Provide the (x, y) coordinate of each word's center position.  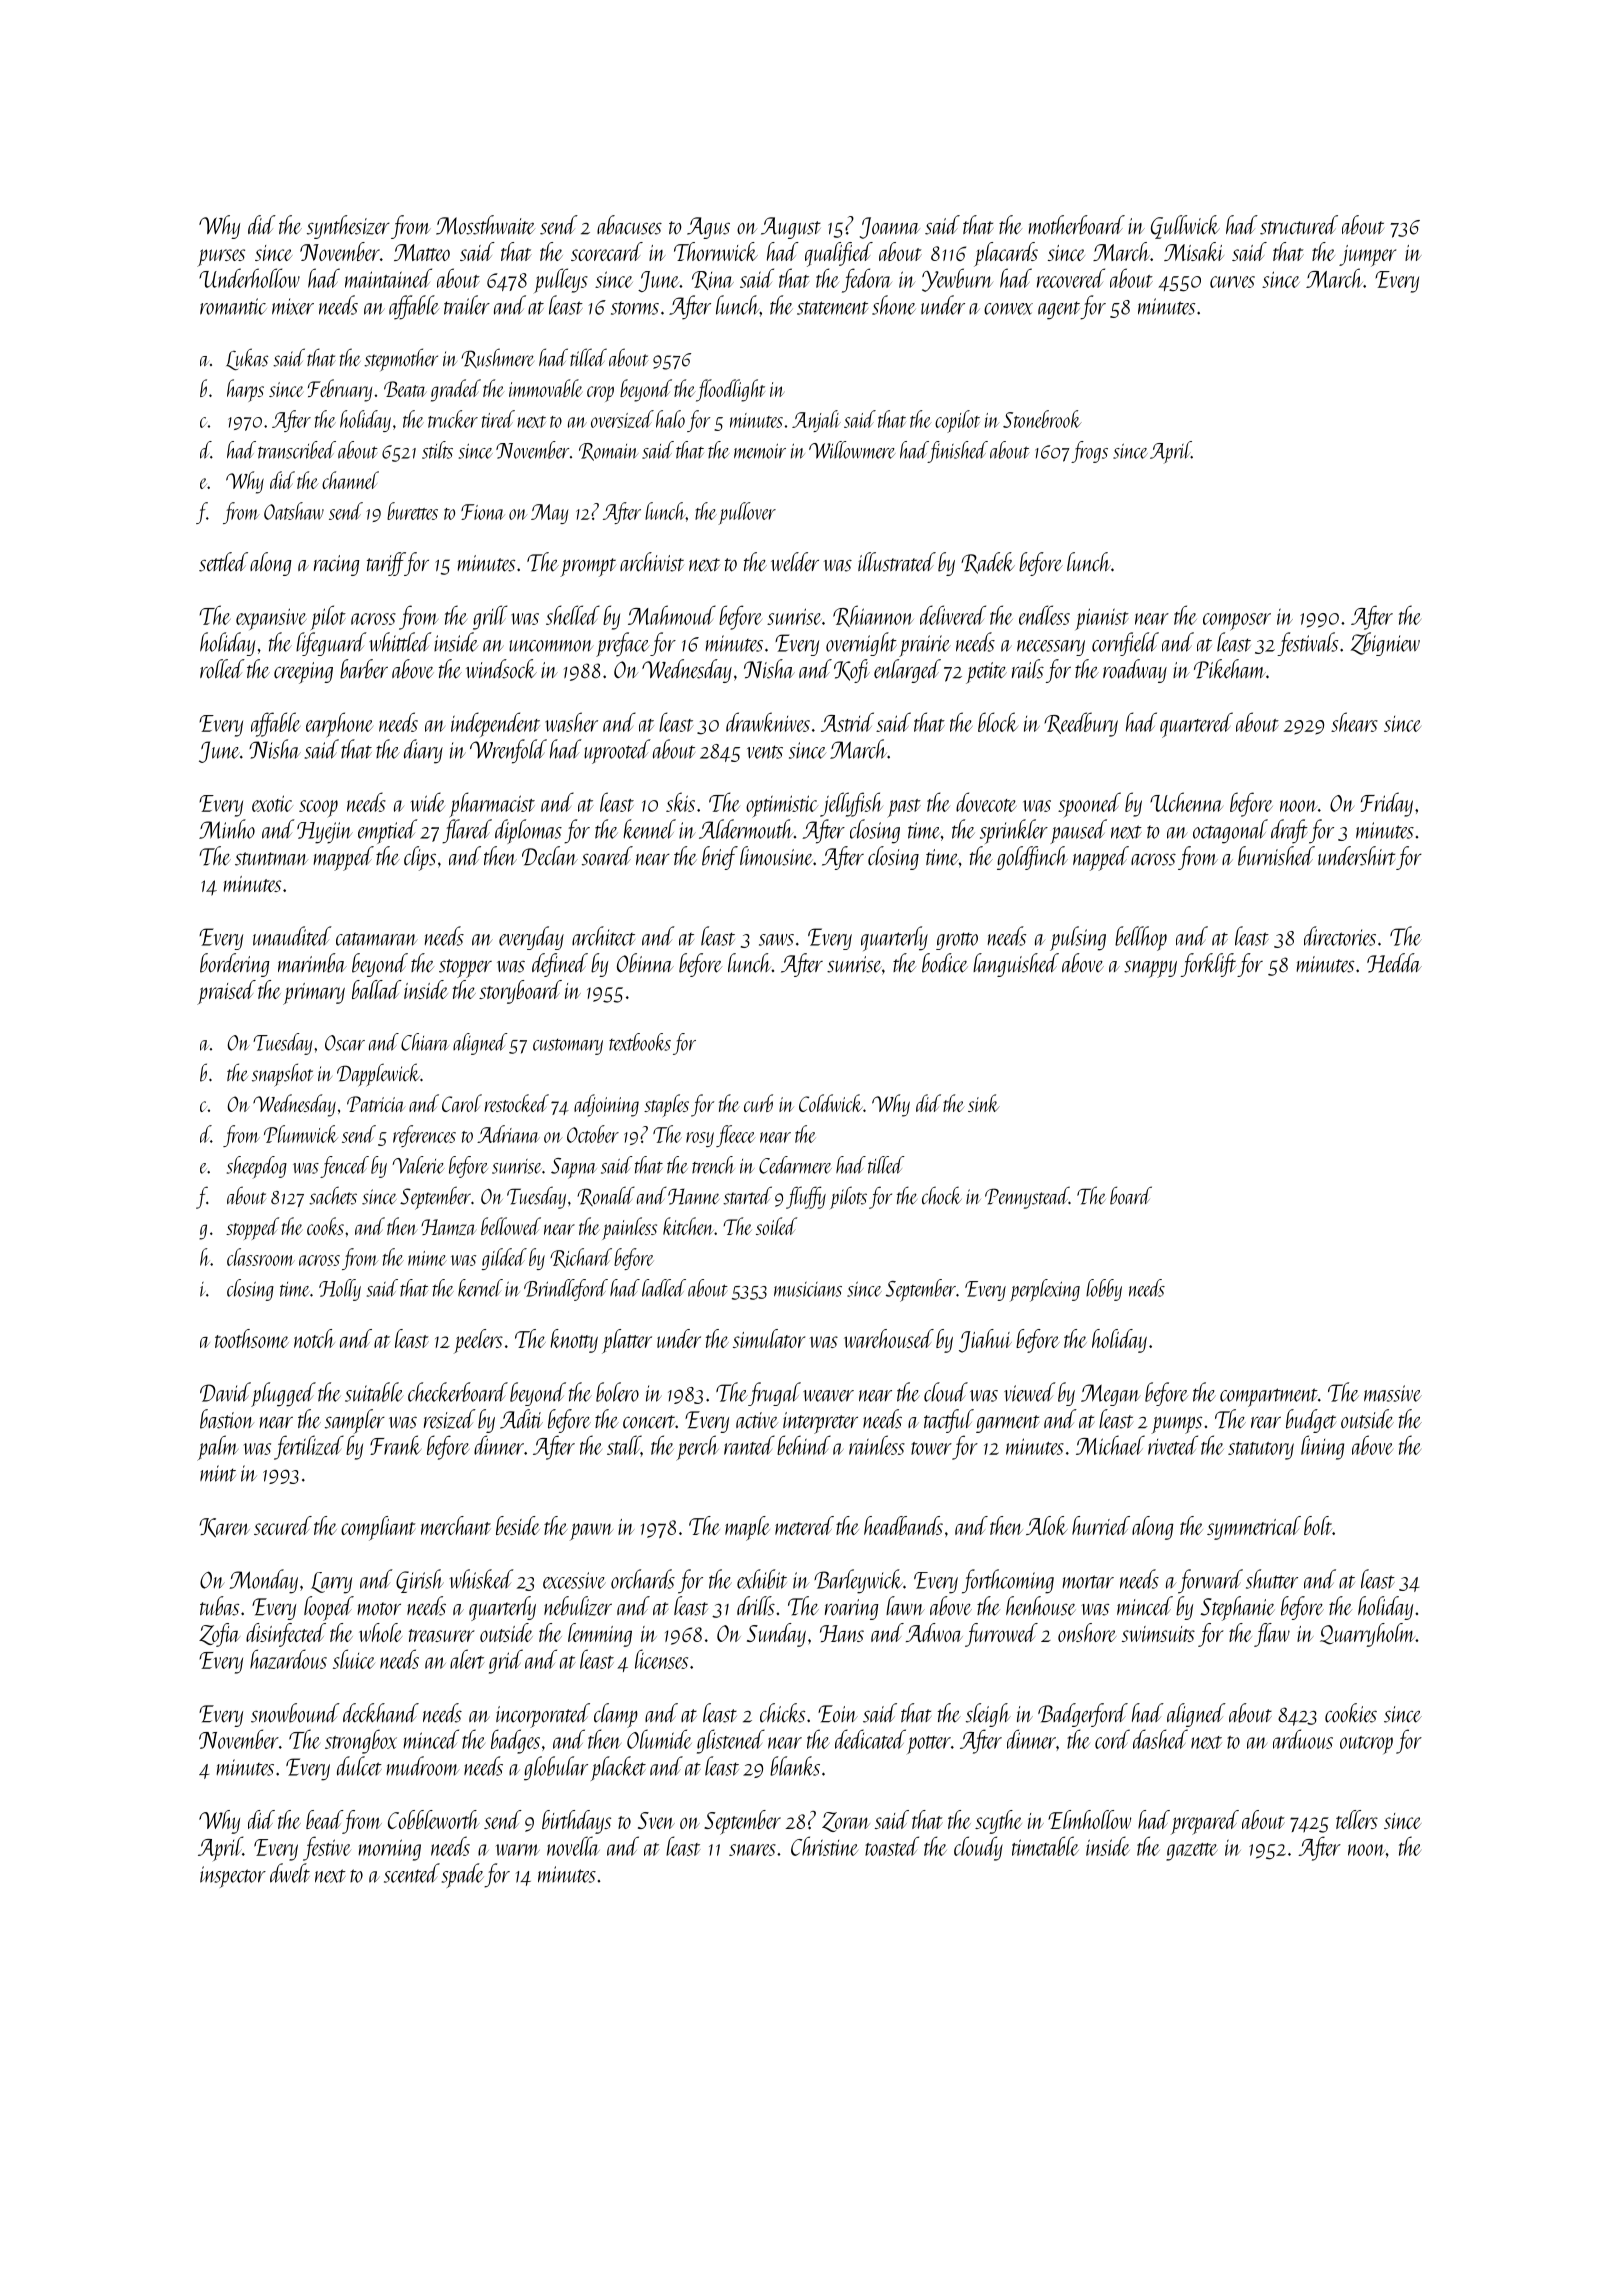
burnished (1276, 856)
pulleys (561, 280)
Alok (1047, 1525)
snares (752, 1850)
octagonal (1230, 831)
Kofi (852, 671)
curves (1232, 282)
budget (1311, 1421)
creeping (303, 673)
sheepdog (257, 1167)
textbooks (640, 1042)
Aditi (521, 1419)
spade (463, 1875)
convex (1008, 309)
